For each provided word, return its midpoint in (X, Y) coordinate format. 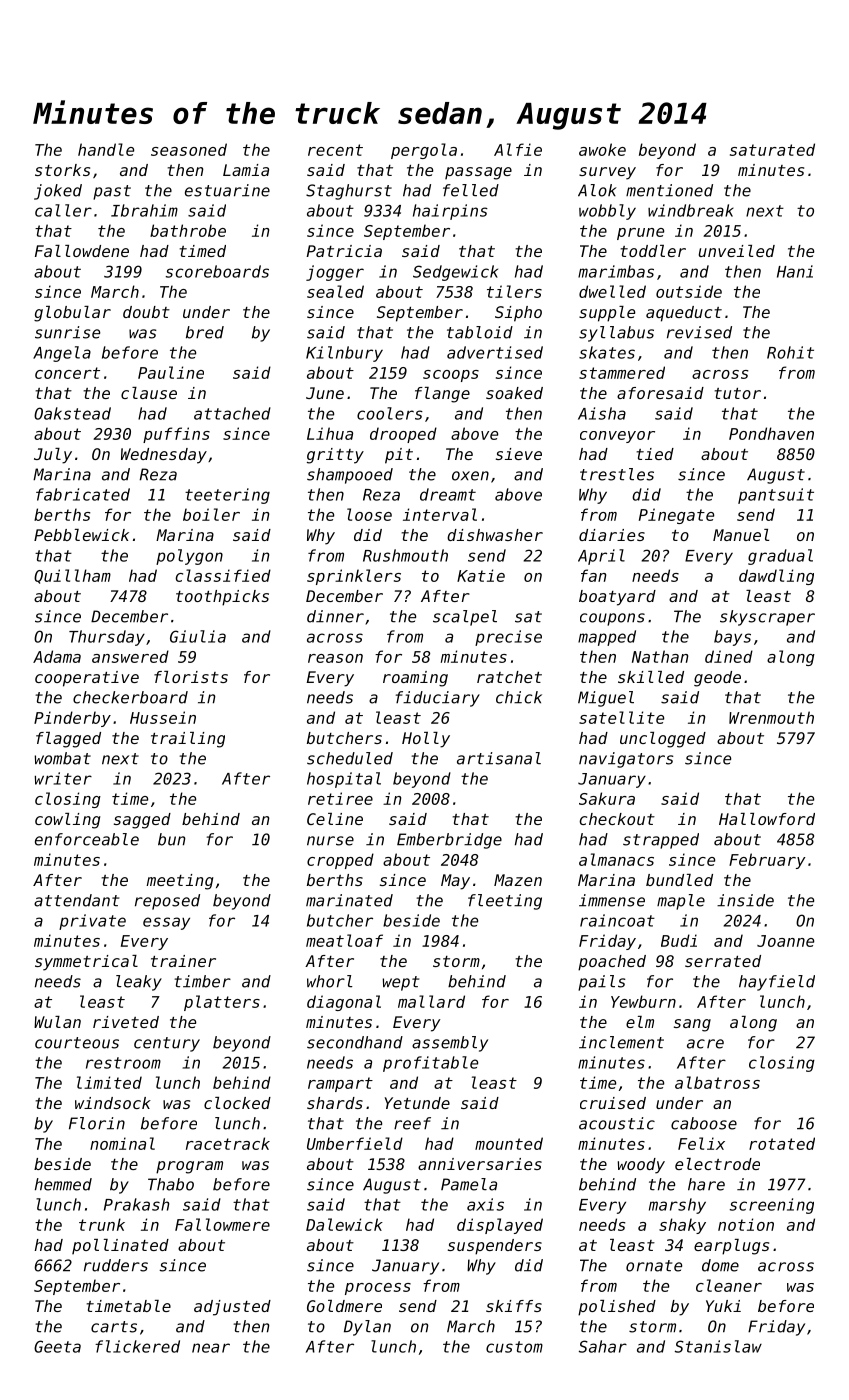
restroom (123, 1063)
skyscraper (767, 618)
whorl (330, 981)
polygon (189, 557)
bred (205, 332)
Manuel (741, 535)
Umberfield (355, 1143)
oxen (470, 476)
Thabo (171, 1184)
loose (369, 514)
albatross (717, 1082)
